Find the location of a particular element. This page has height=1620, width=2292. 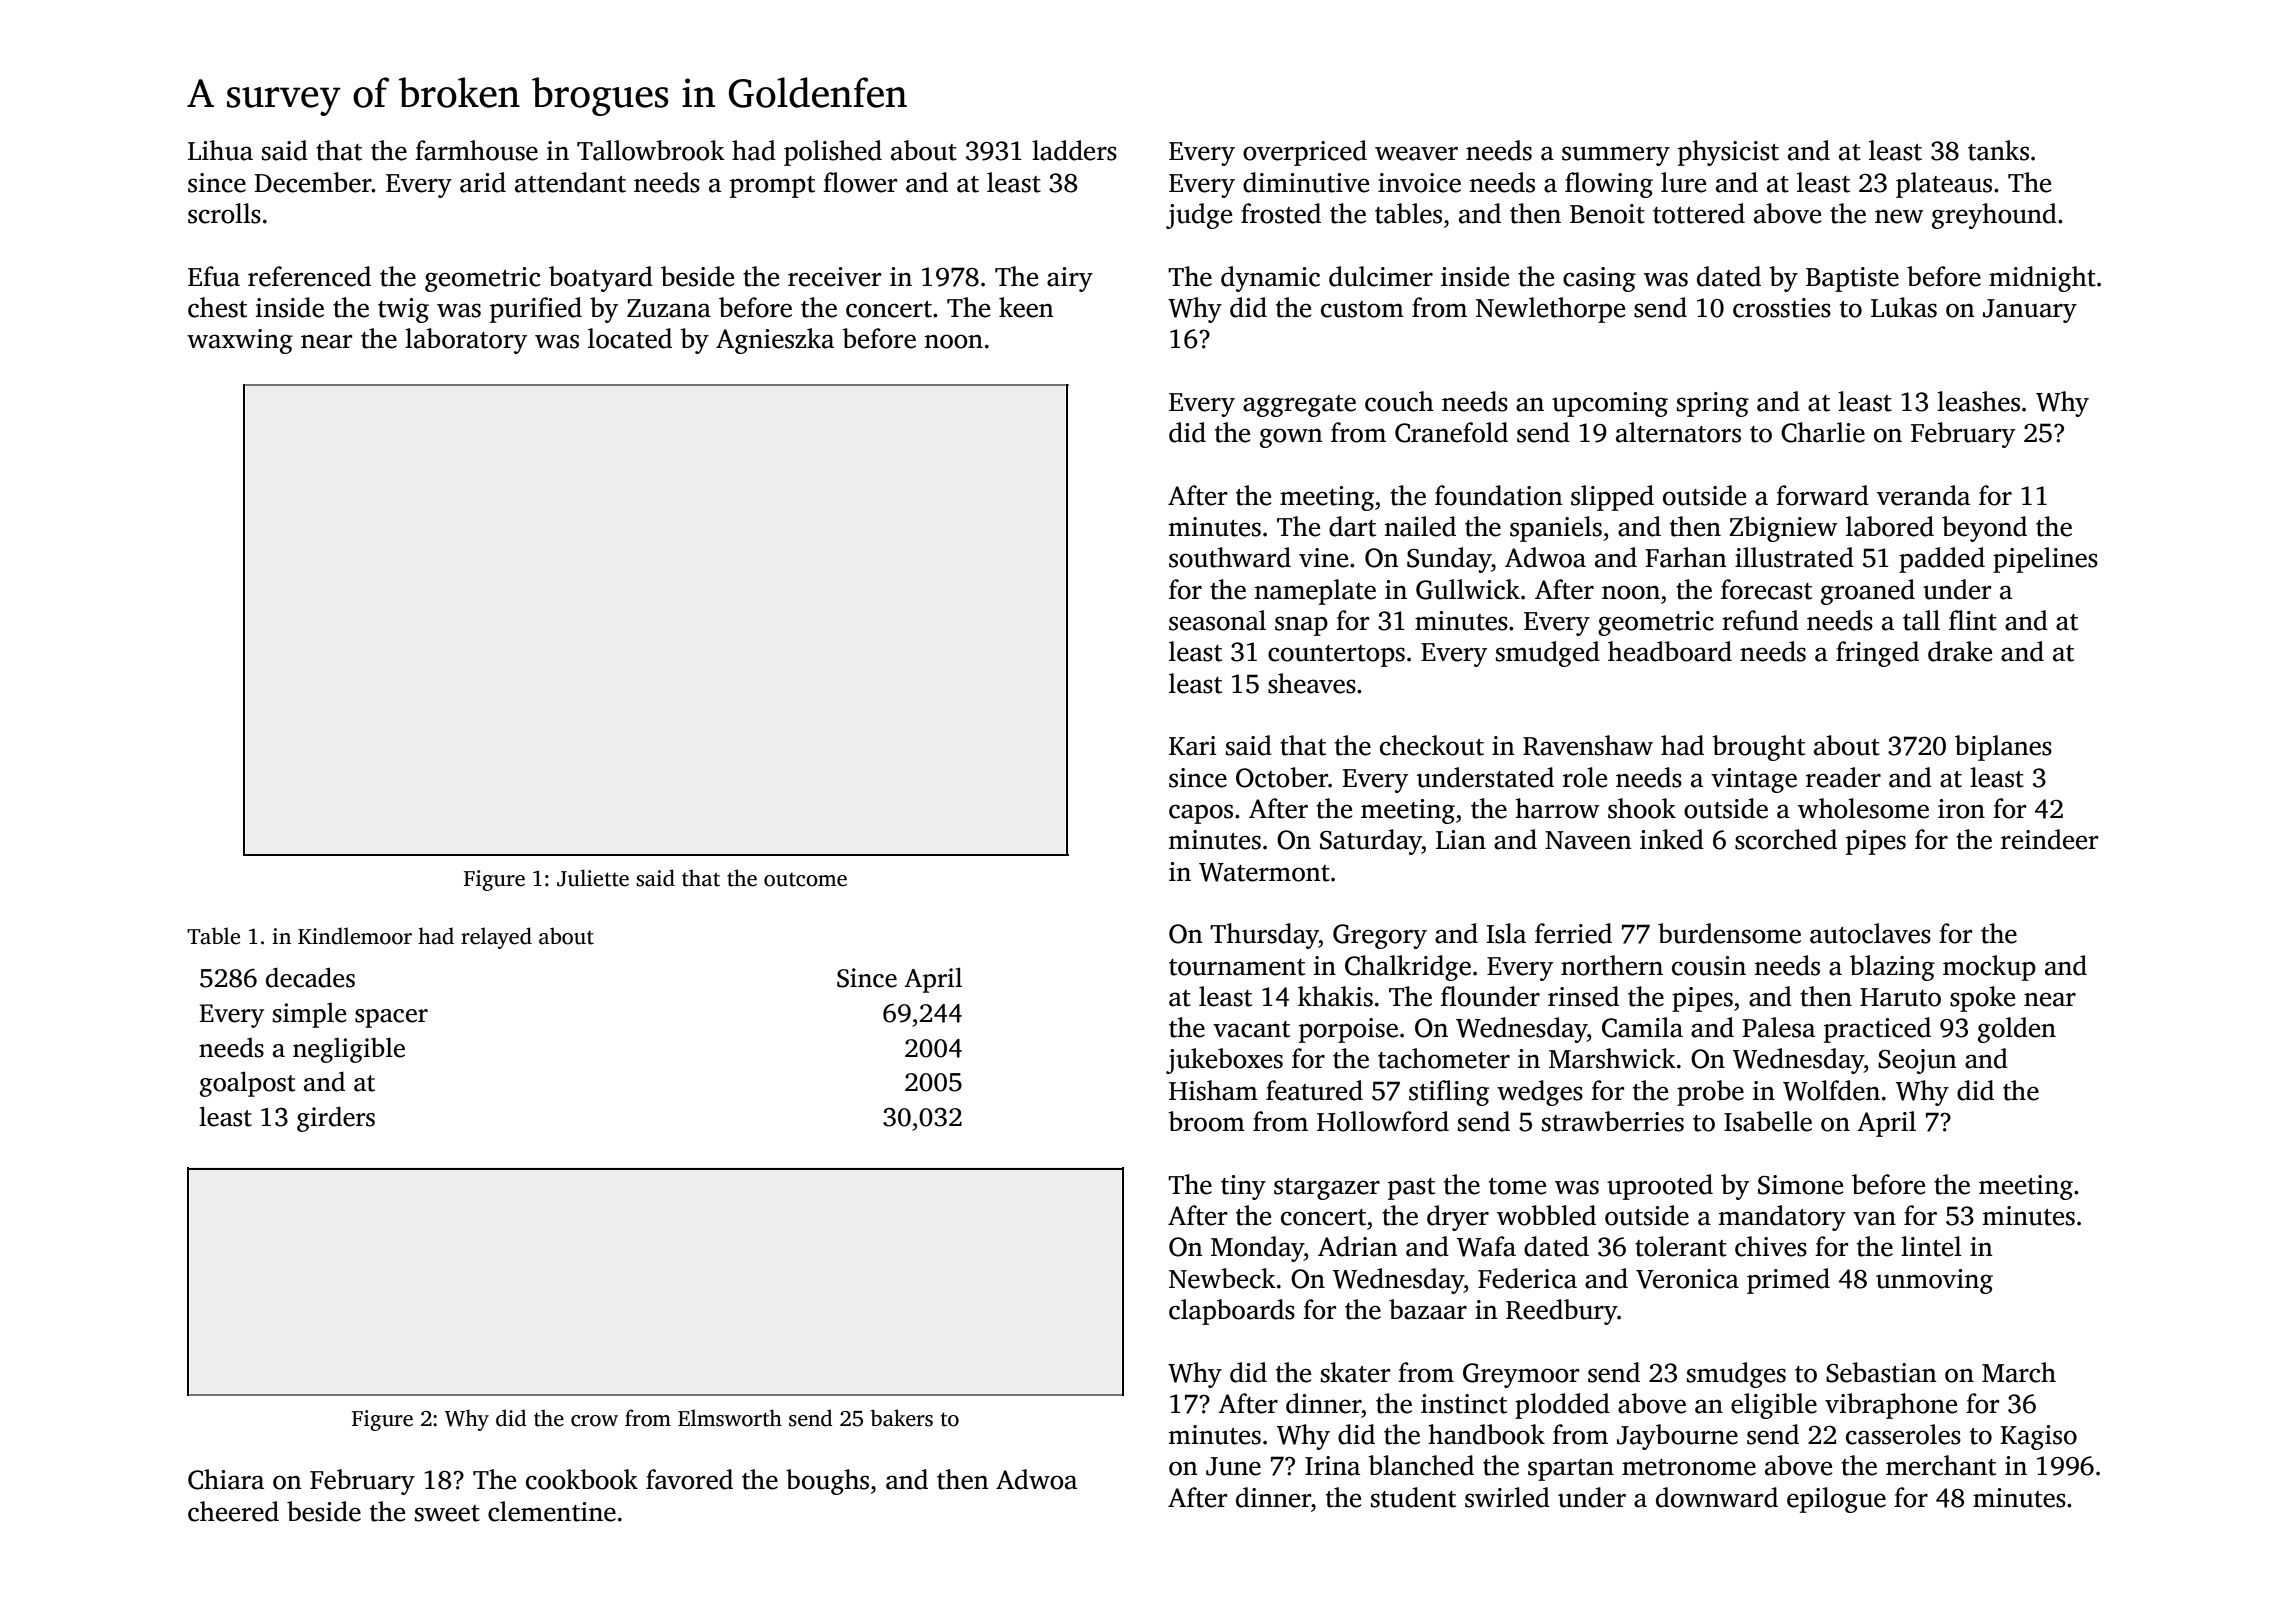

lure is located at coordinates (1683, 182).
